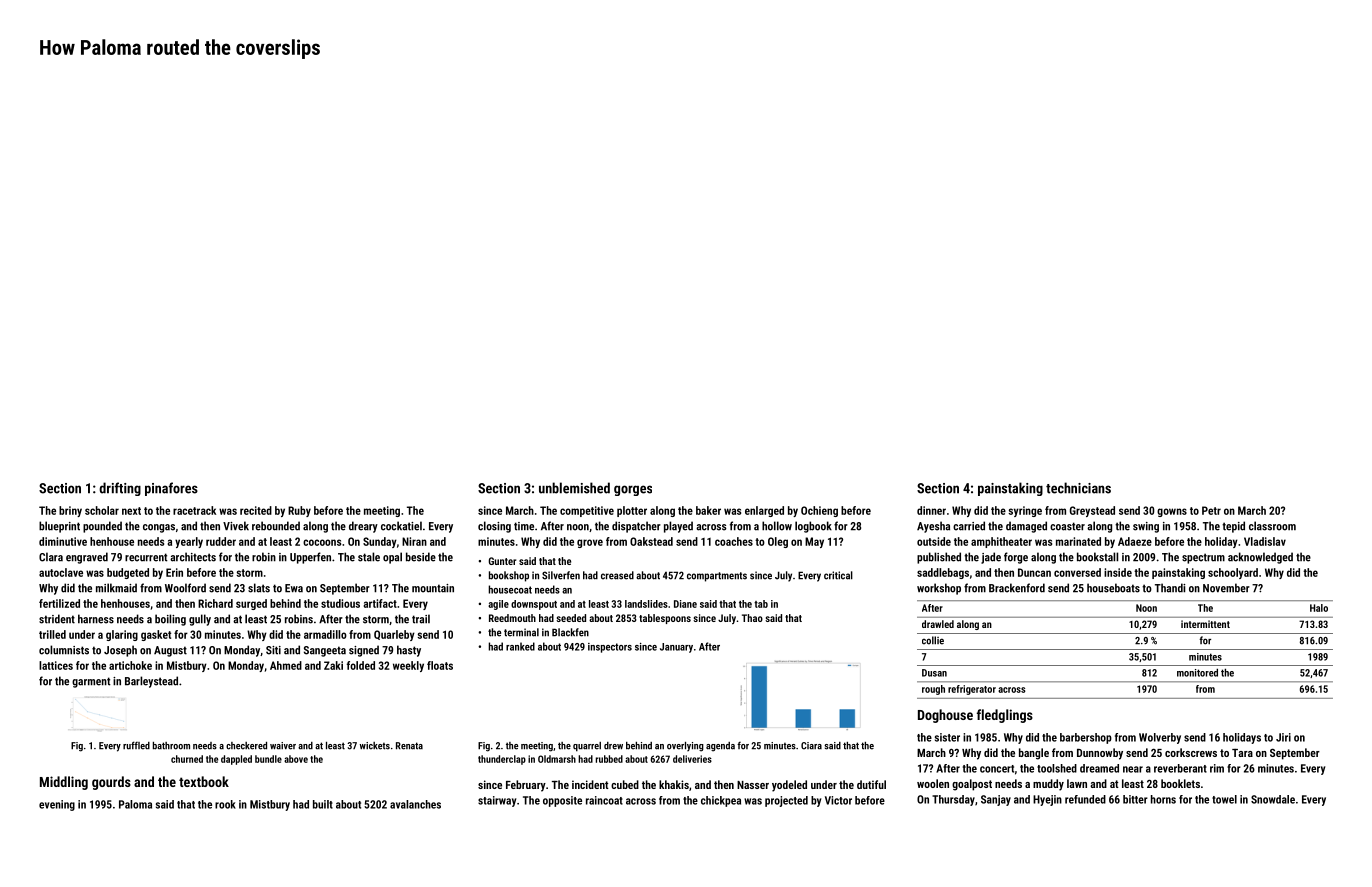 This screenshot has width=1372, height=887. Describe the element at coordinates (498, 605) in the screenshot. I see `agile` at that location.
